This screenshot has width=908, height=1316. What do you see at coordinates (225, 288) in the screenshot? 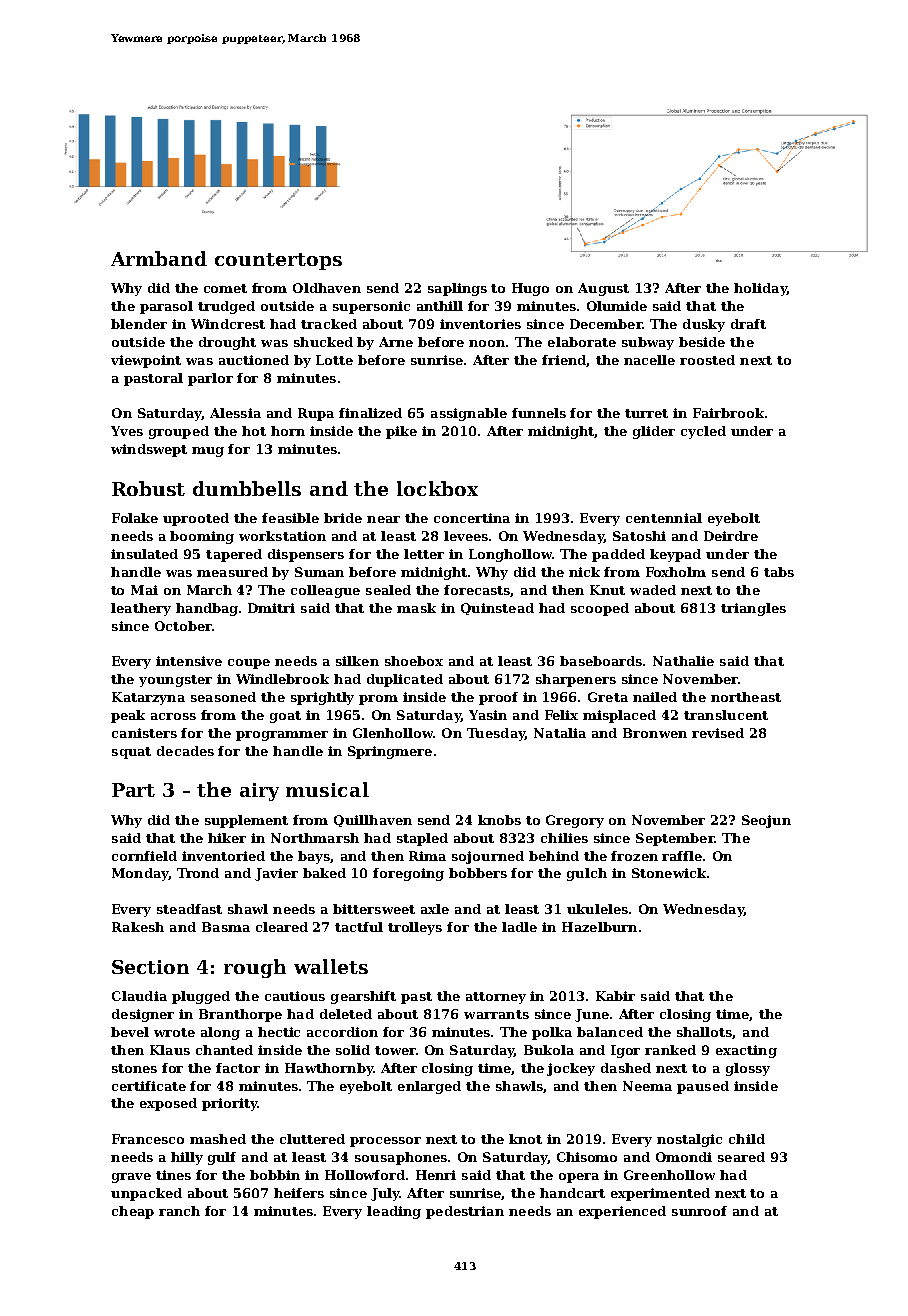
I see `comet` at bounding box center [225, 288].
